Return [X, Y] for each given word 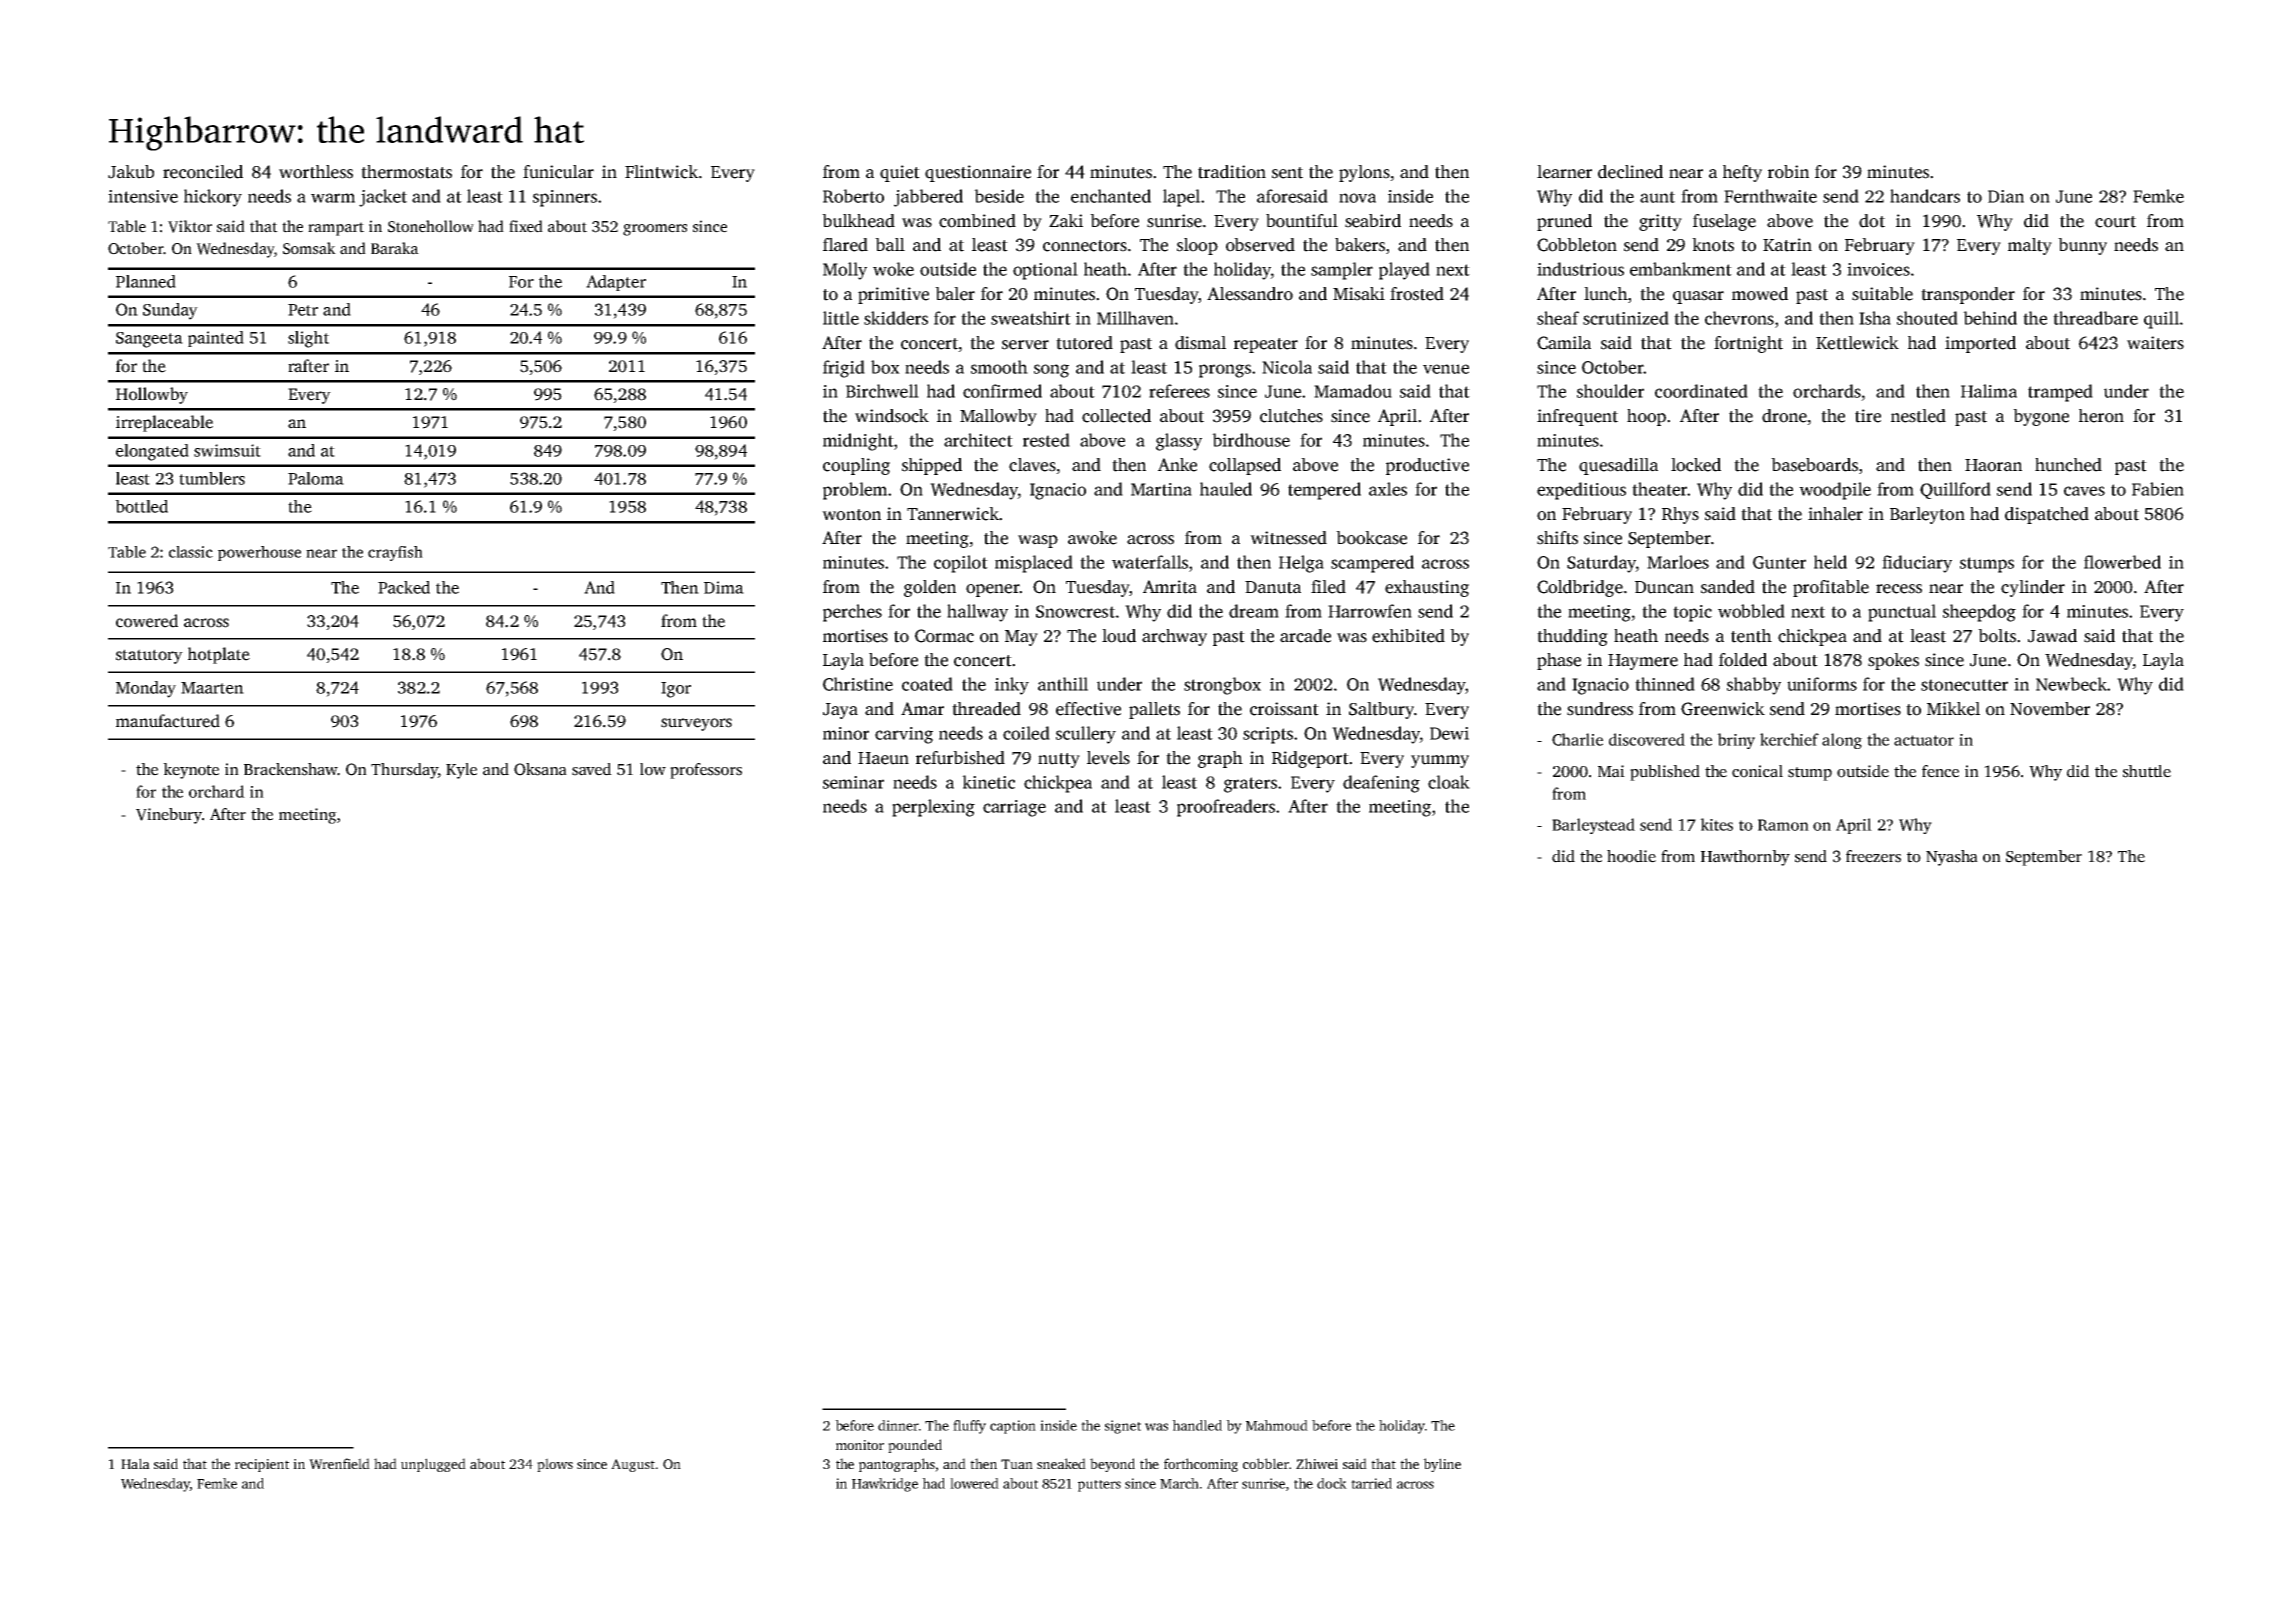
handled [1197, 1425]
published [1665, 773]
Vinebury [169, 816]
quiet [900, 173]
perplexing [933, 808]
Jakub [131, 172]
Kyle [461, 771]
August [633, 1465]
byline [1442, 1465]
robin [1788, 172]
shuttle [2147, 771]
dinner [898, 1425]
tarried [1371, 1483]
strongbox [1222, 686]
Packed [404, 587]
